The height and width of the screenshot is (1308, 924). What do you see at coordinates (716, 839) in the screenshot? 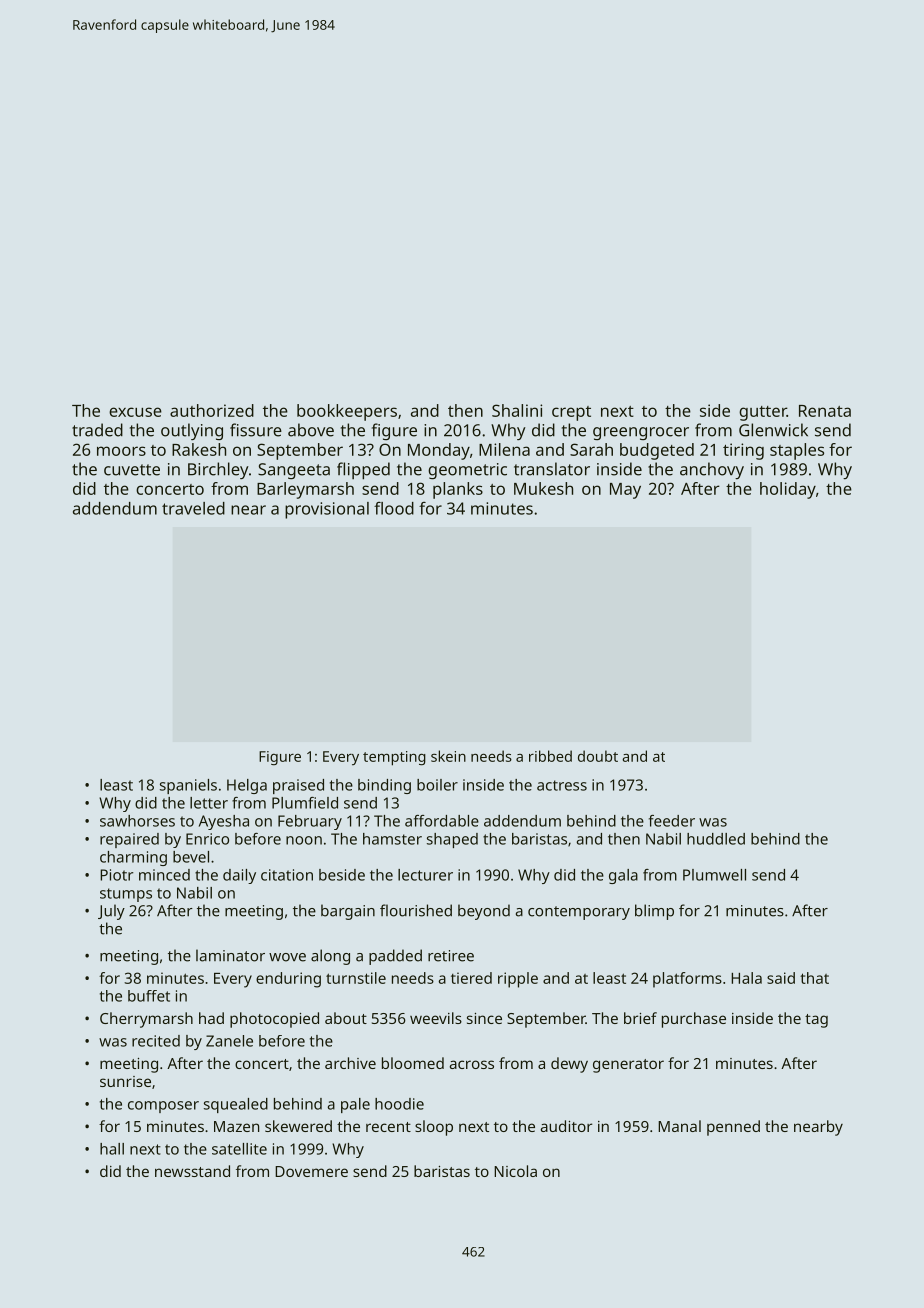
I see `huddled` at bounding box center [716, 839].
